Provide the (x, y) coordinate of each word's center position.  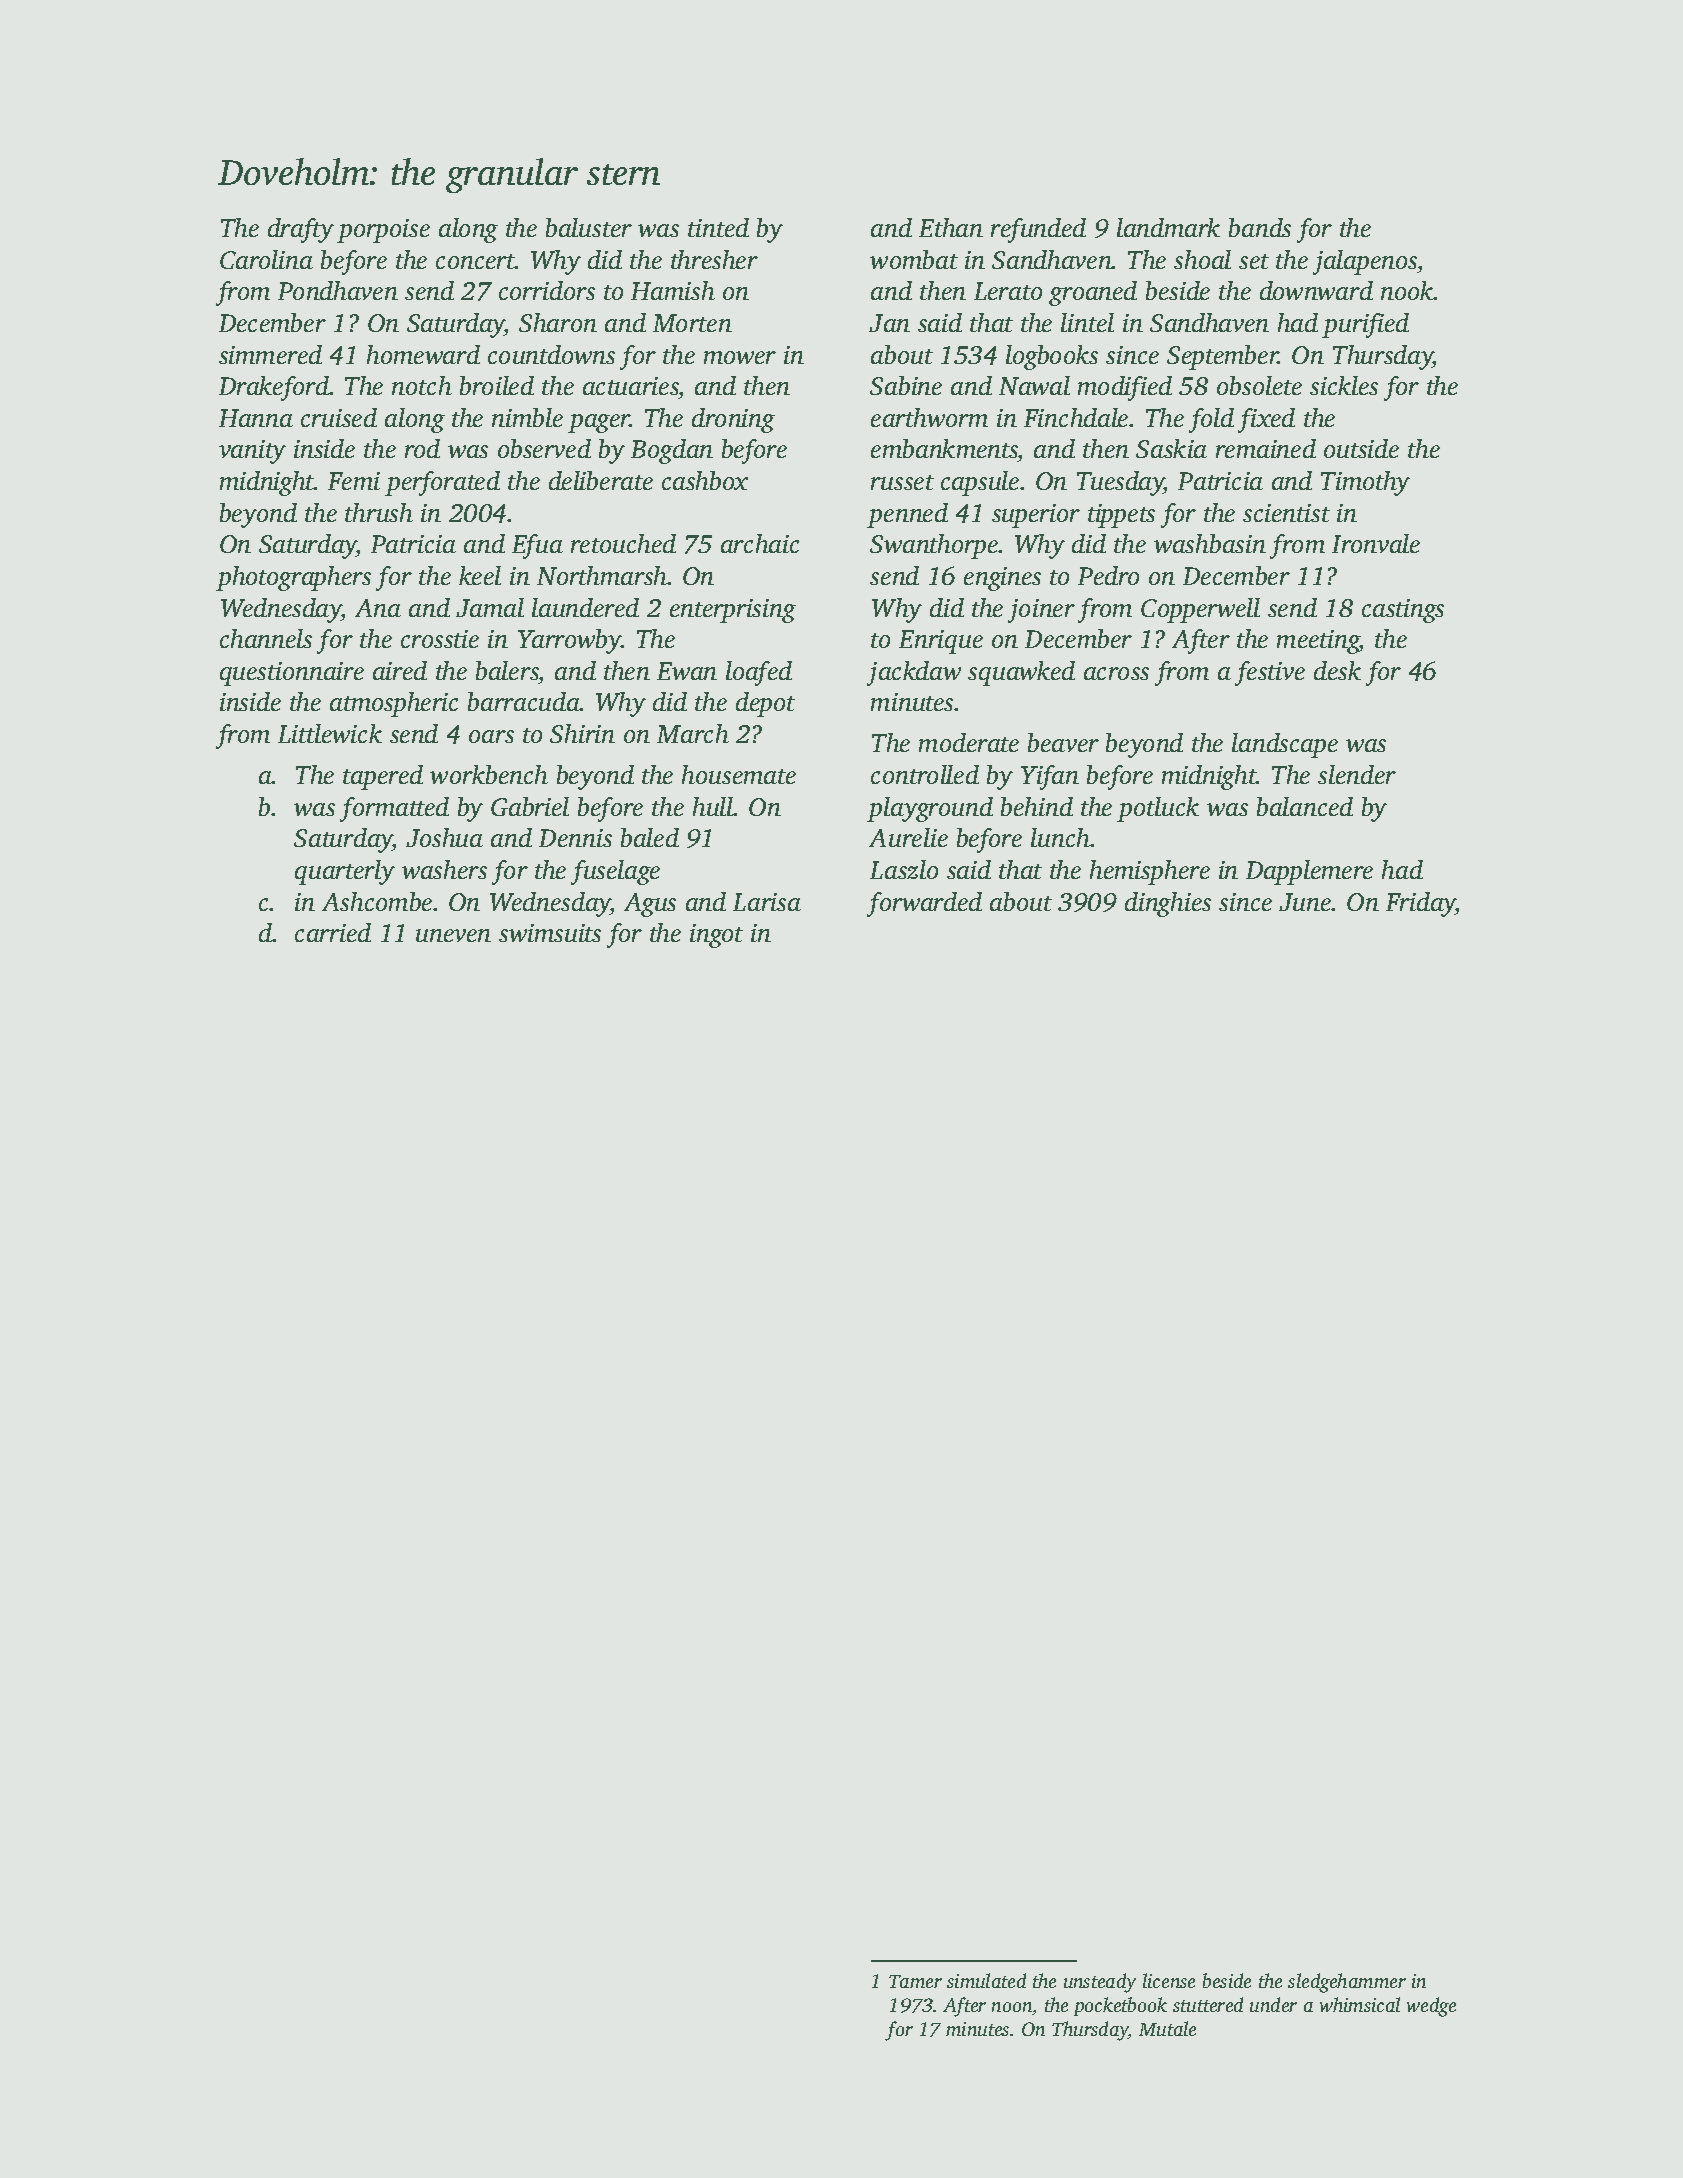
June (1305, 902)
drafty (301, 230)
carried (333, 932)
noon (1012, 2007)
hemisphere (1150, 872)
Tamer (915, 1981)
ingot (716, 936)
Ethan (951, 227)
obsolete (1259, 385)
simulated (986, 1980)
